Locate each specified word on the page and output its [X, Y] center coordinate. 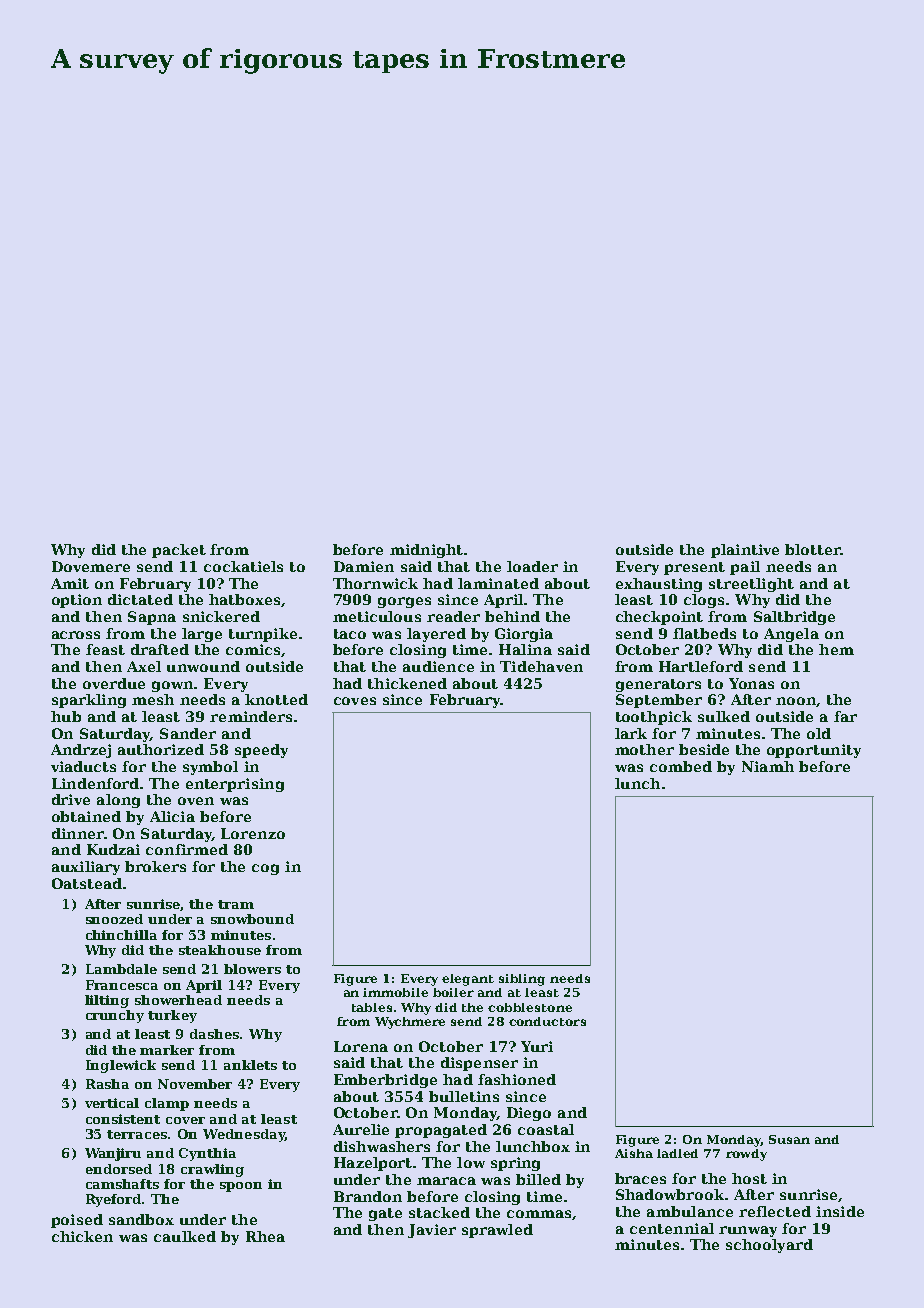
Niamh [768, 766]
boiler [453, 992]
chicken [82, 1236]
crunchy [115, 1016]
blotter [813, 549]
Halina [525, 649]
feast [105, 649]
